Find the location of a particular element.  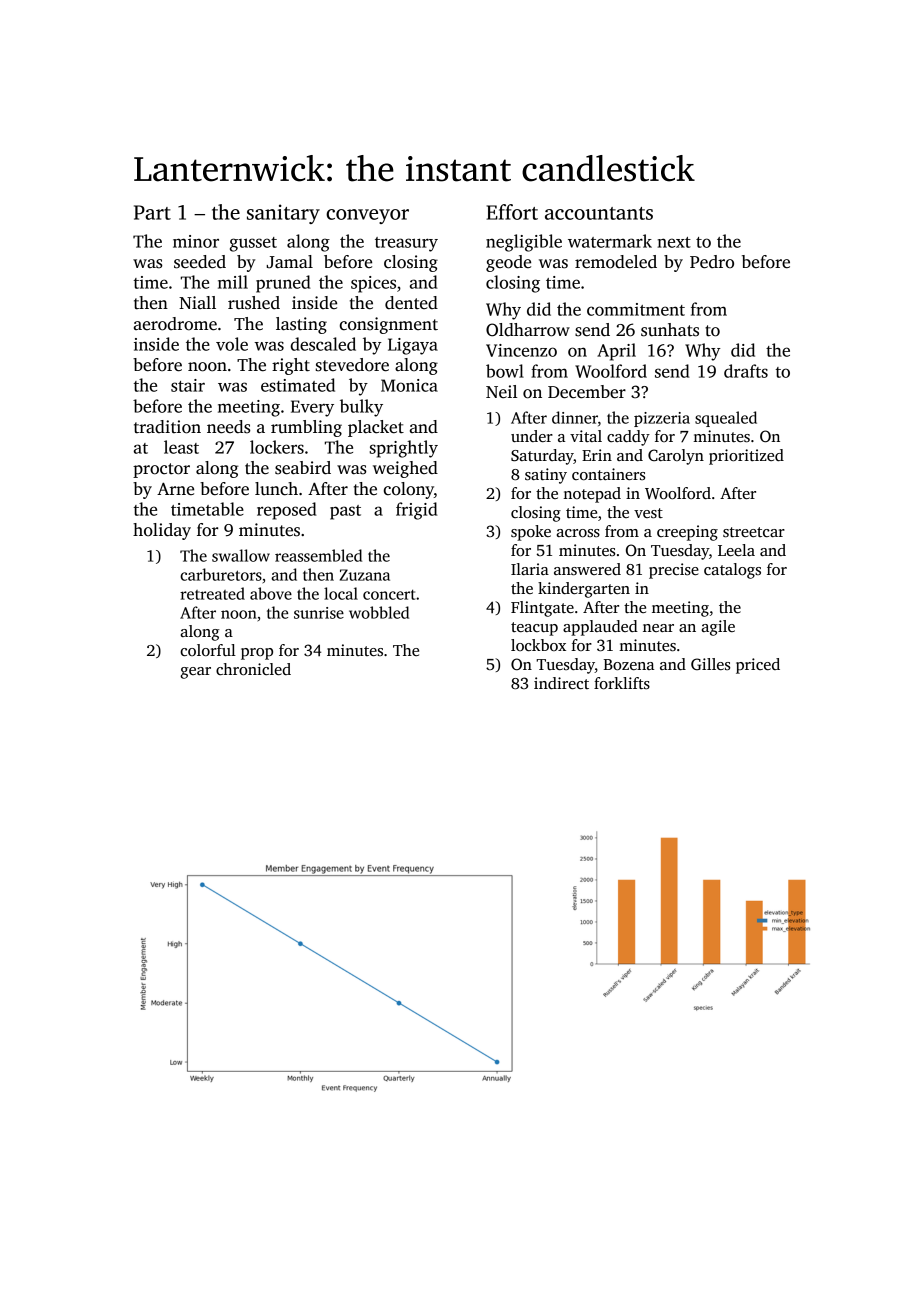

accountants is located at coordinates (599, 213).
